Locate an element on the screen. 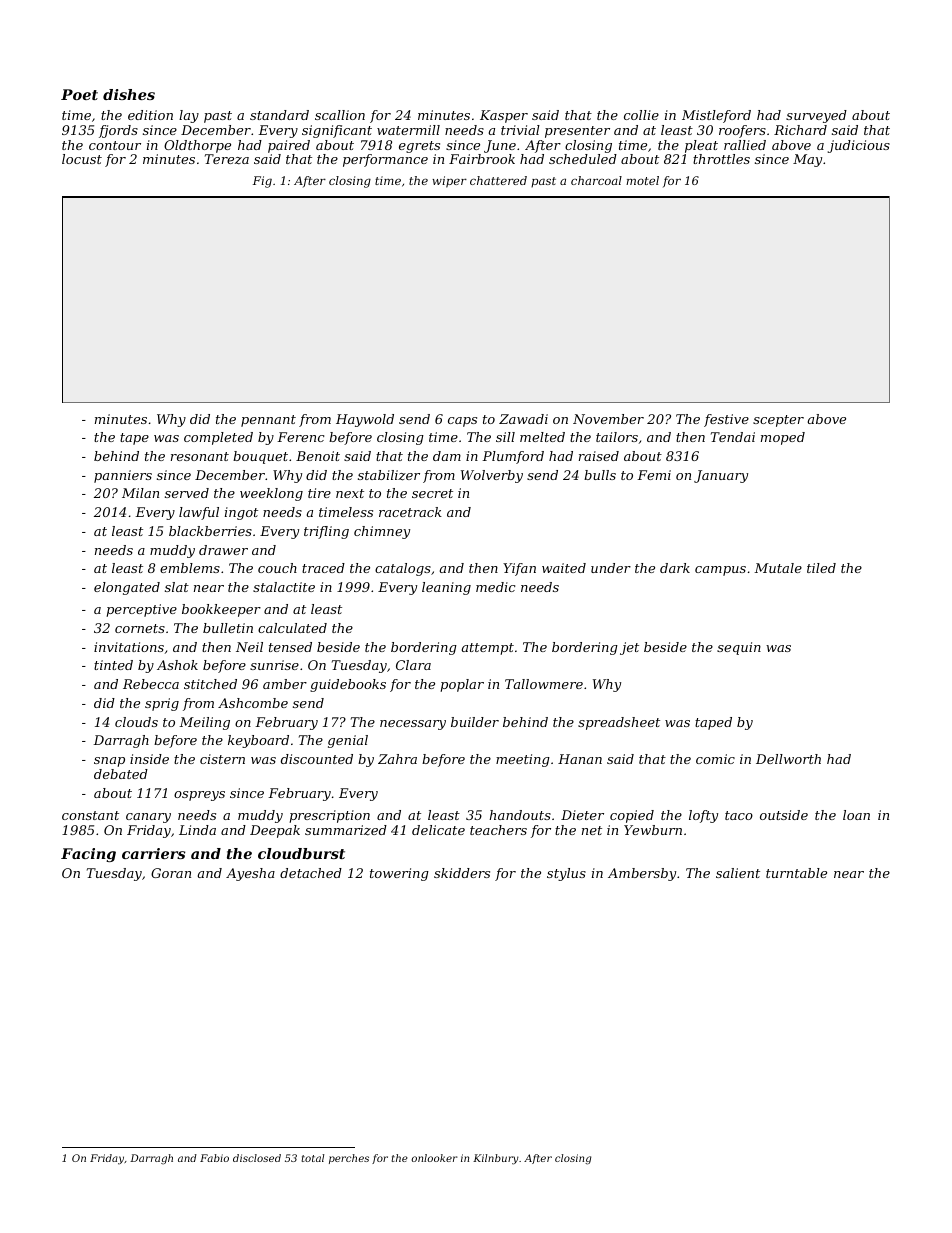 This screenshot has height=1233, width=952. November is located at coordinates (608, 419).
